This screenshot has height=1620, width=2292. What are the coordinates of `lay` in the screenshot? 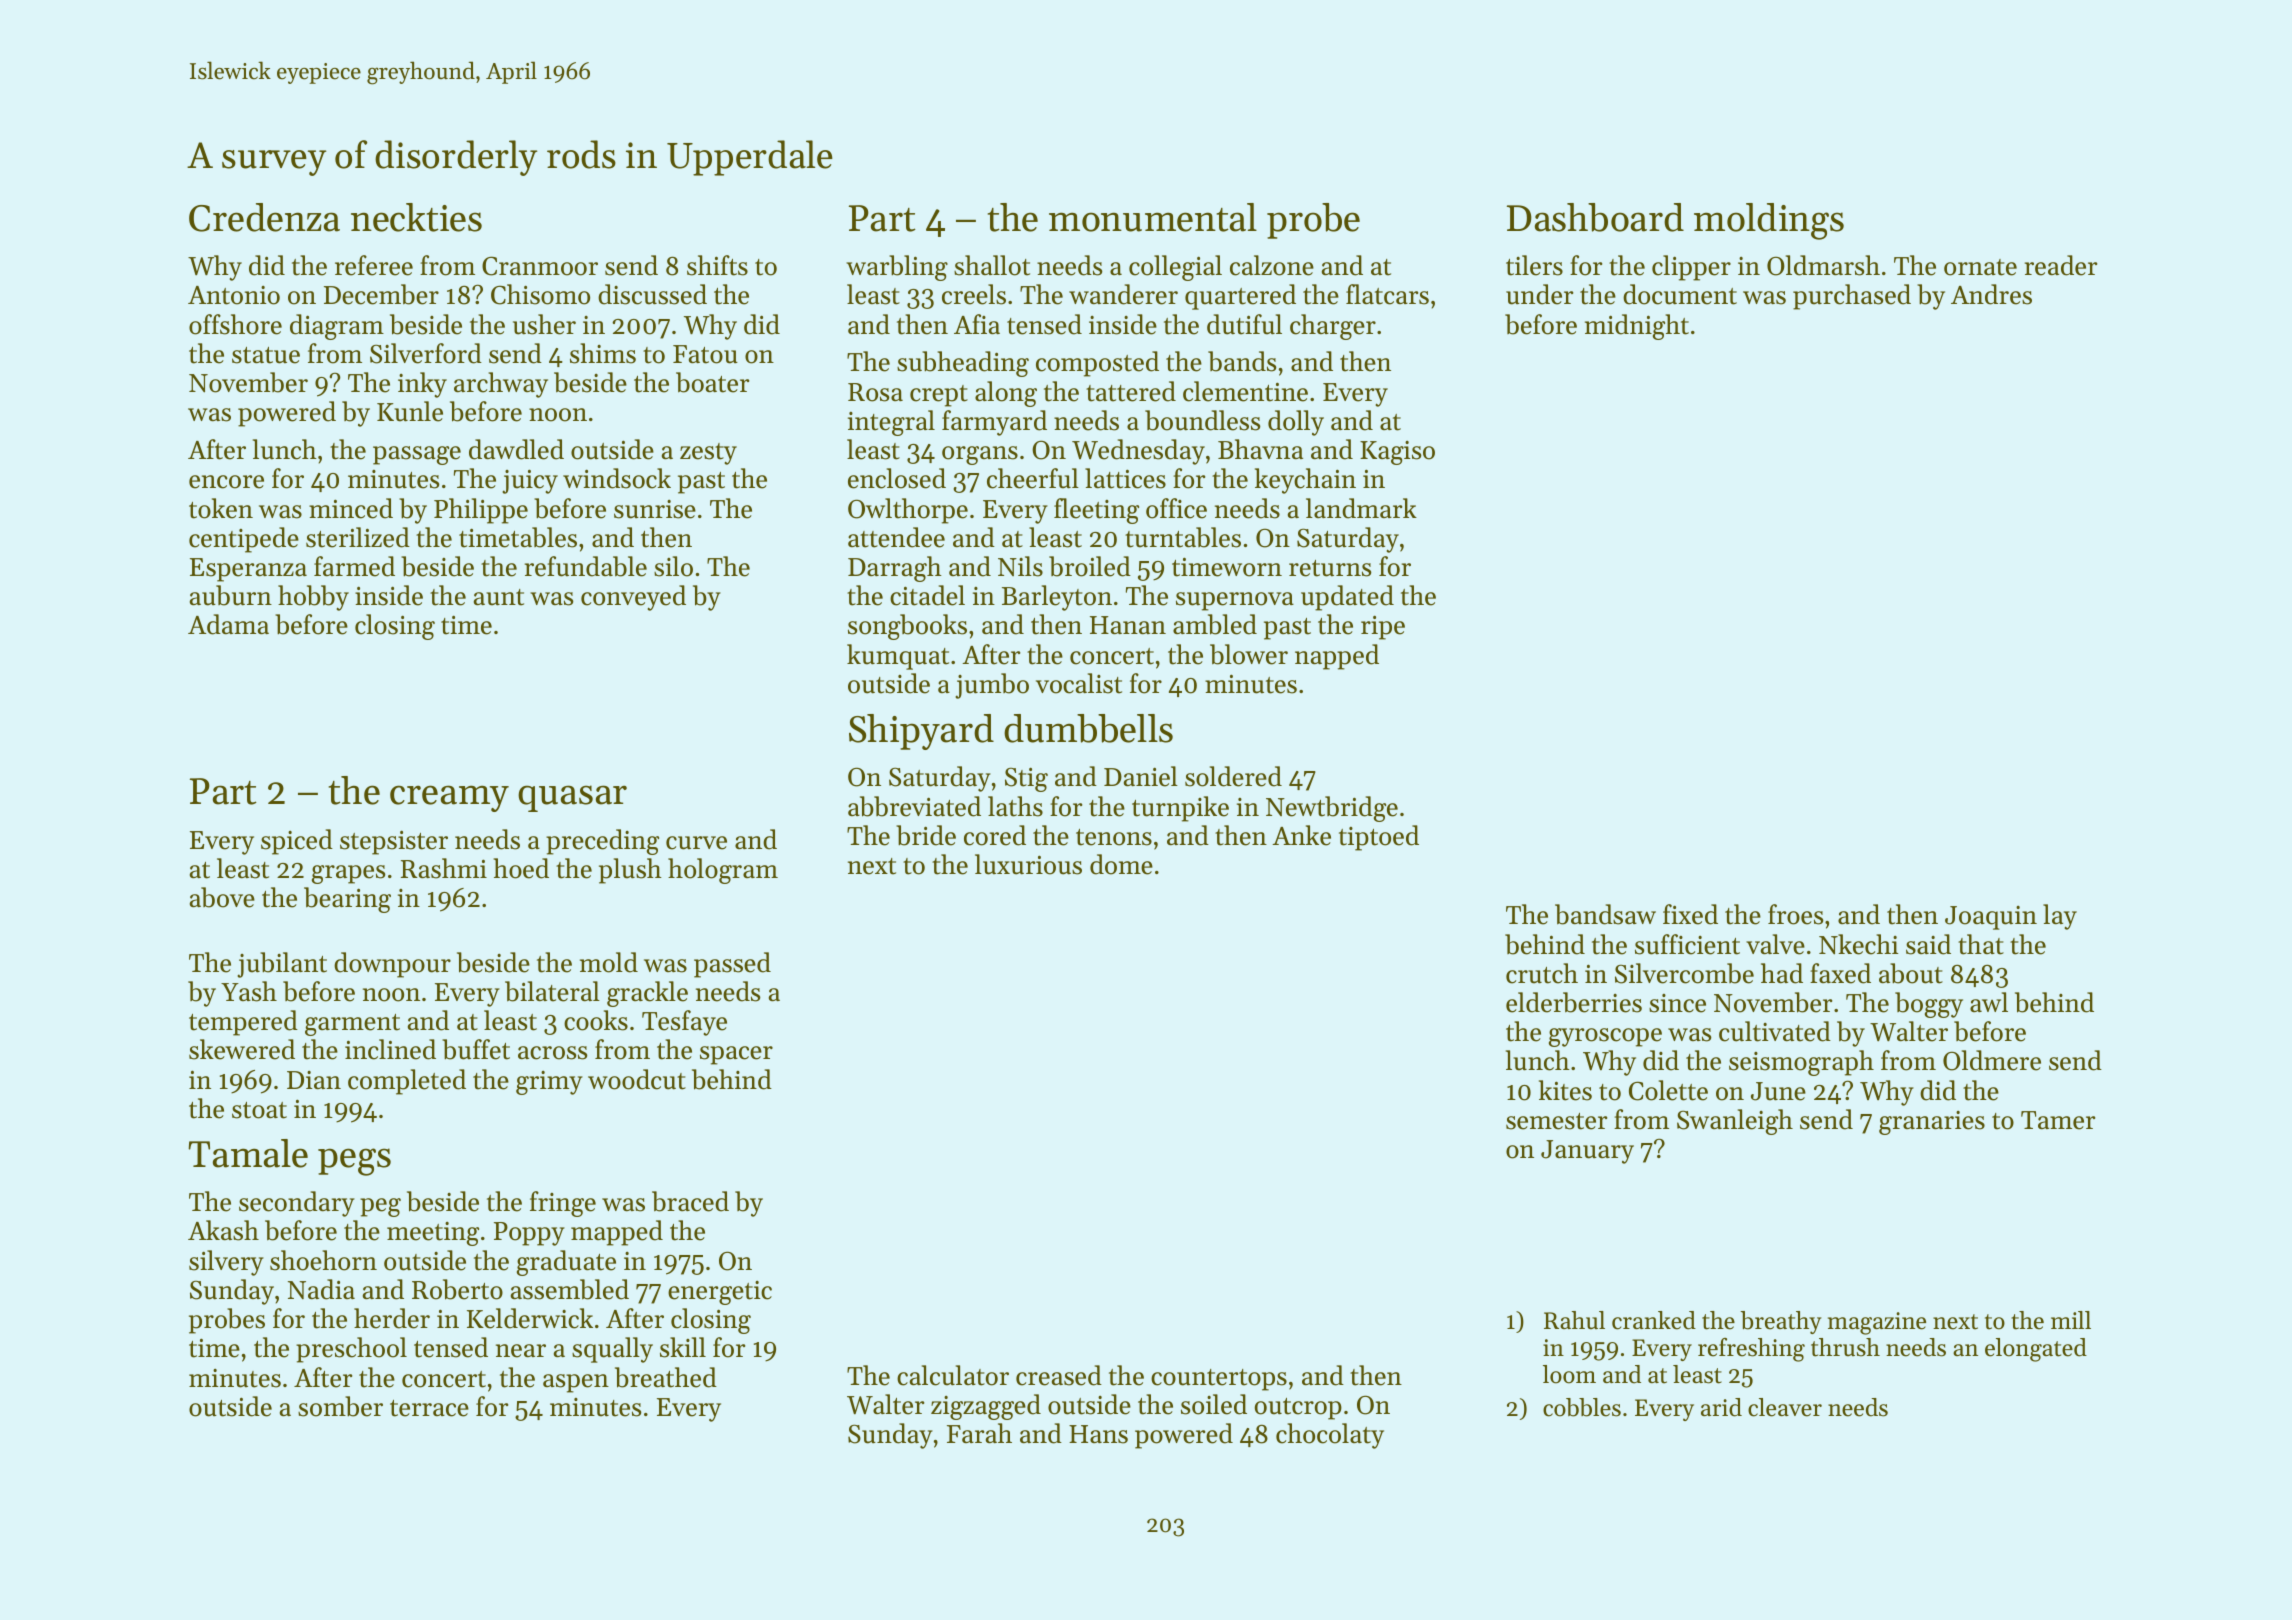 It's located at (2060, 917).
